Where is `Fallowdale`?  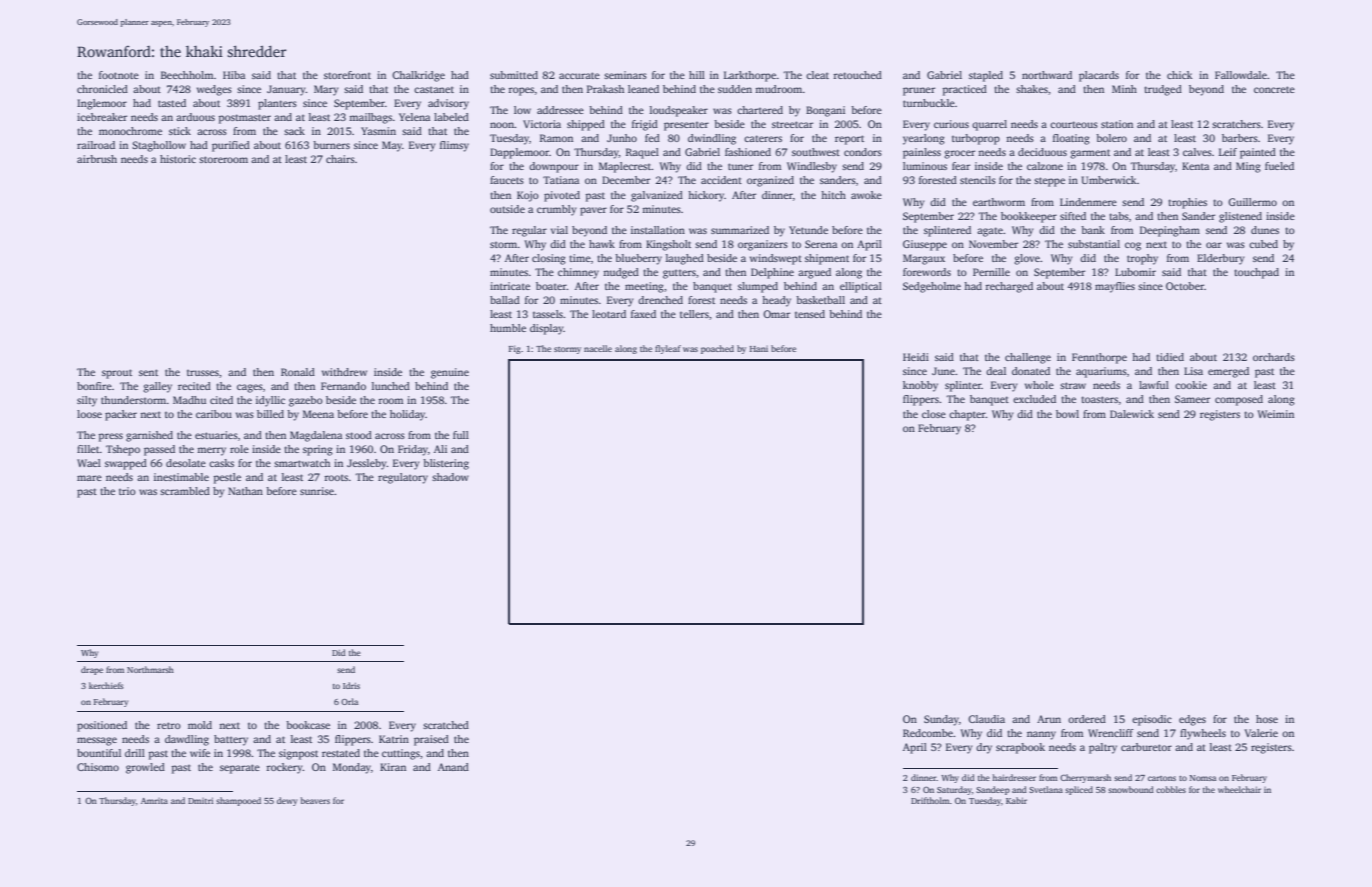 Fallowdale is located at coordinates (1241, 75).
